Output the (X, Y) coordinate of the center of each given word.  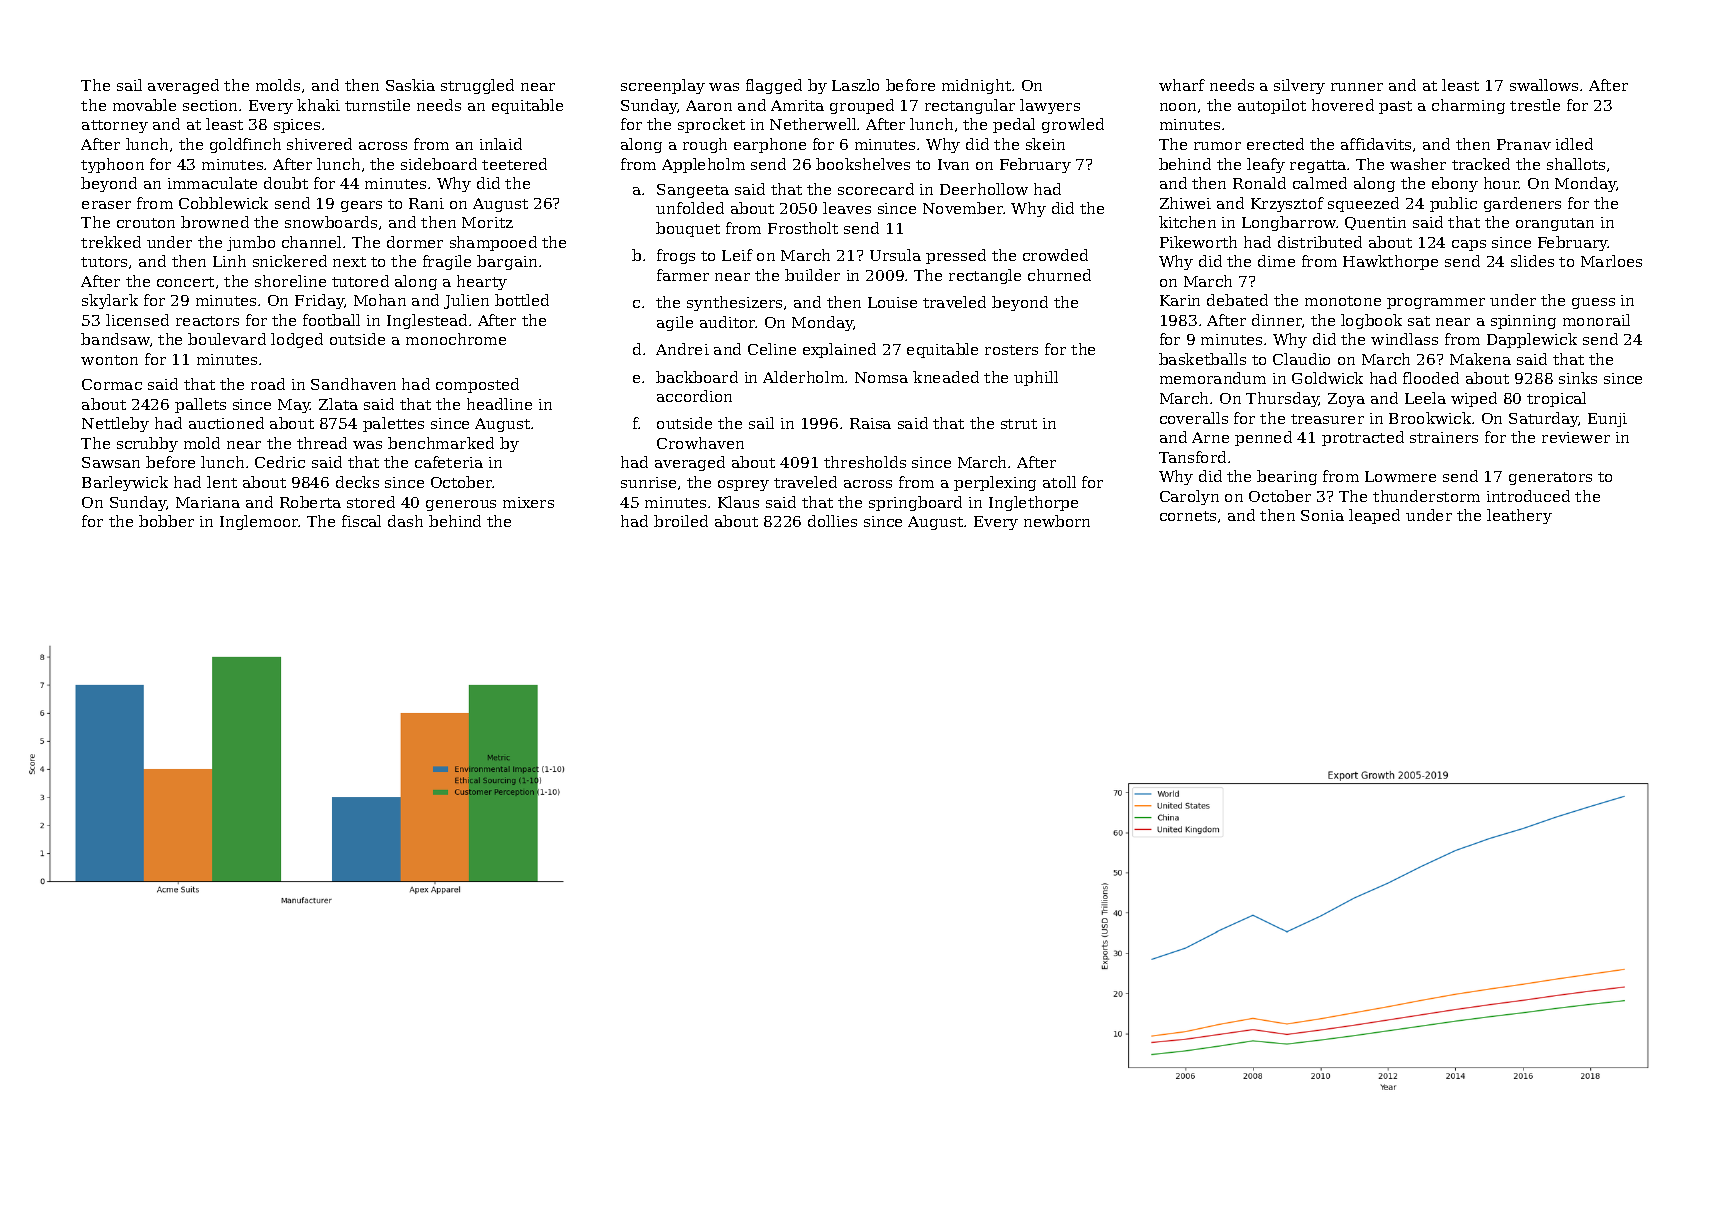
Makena (1480, 359)
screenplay (663, 86)
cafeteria (449, 462)
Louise (892, 302)
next (349, 262)
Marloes (1611, 261)
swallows (1544, 85)
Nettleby (115, 424)
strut (1019, 424)
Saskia (410, 85)
